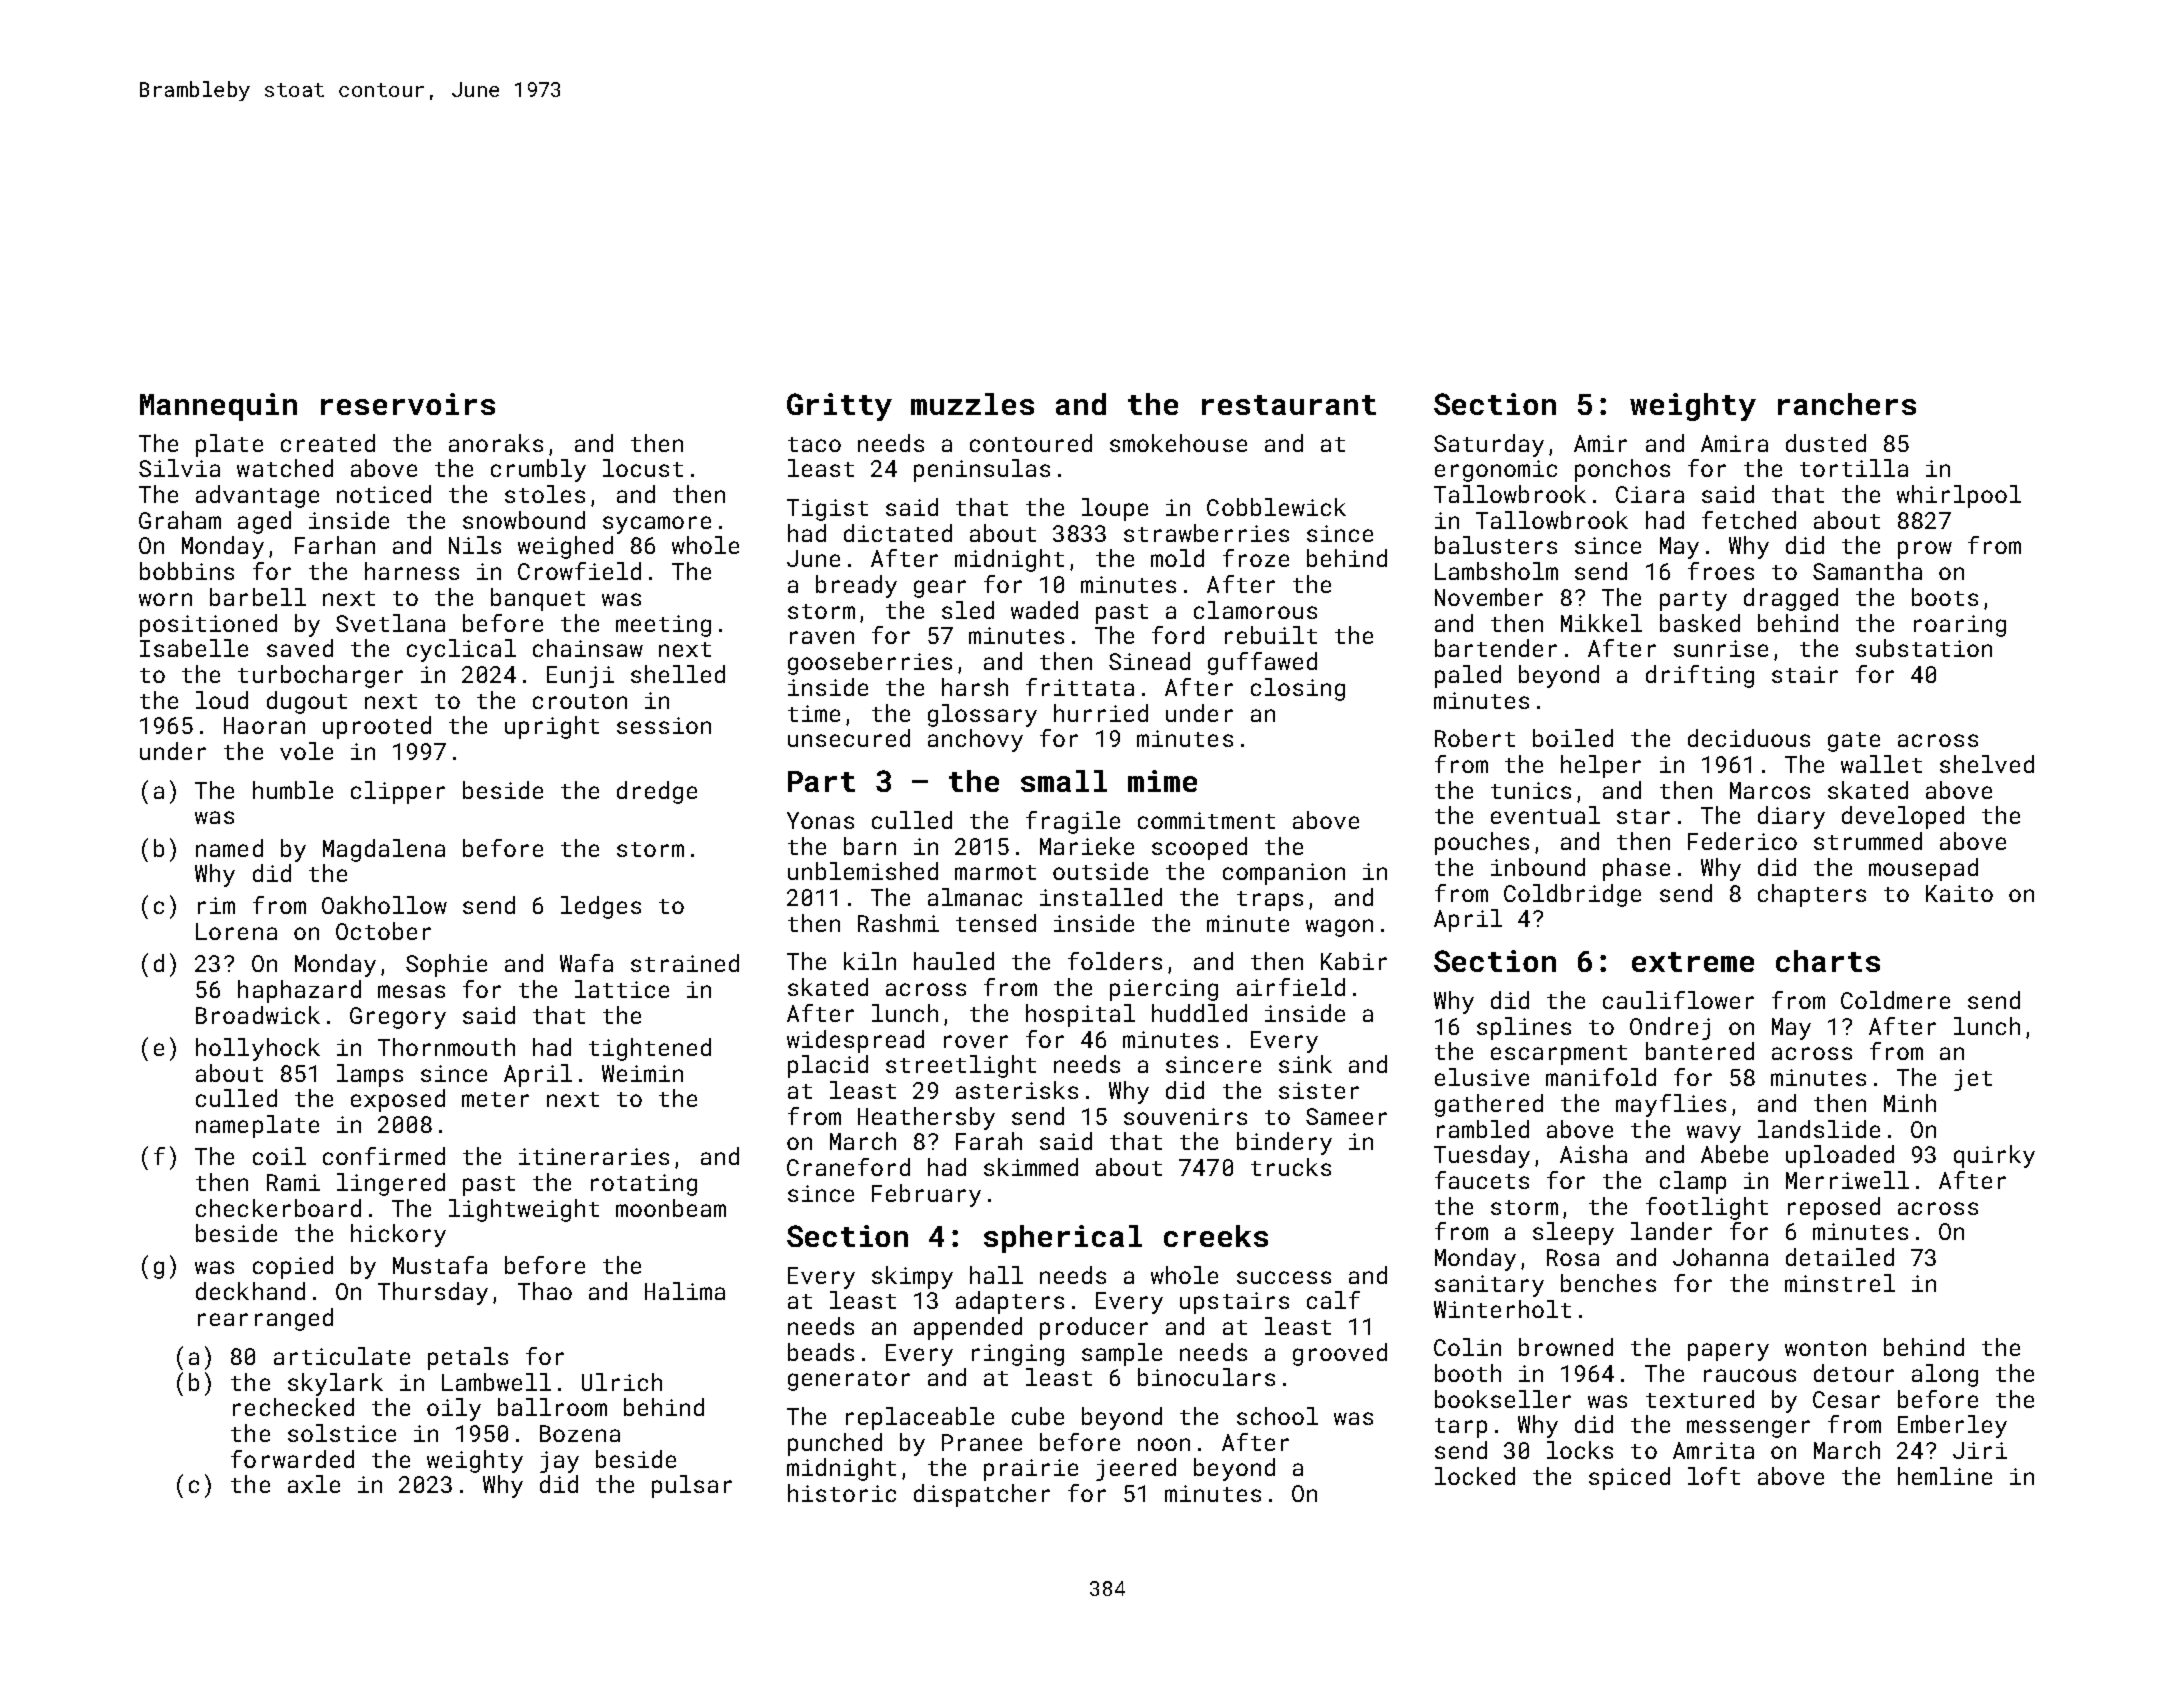  I want to click on Gritty, so click(839, 407).
